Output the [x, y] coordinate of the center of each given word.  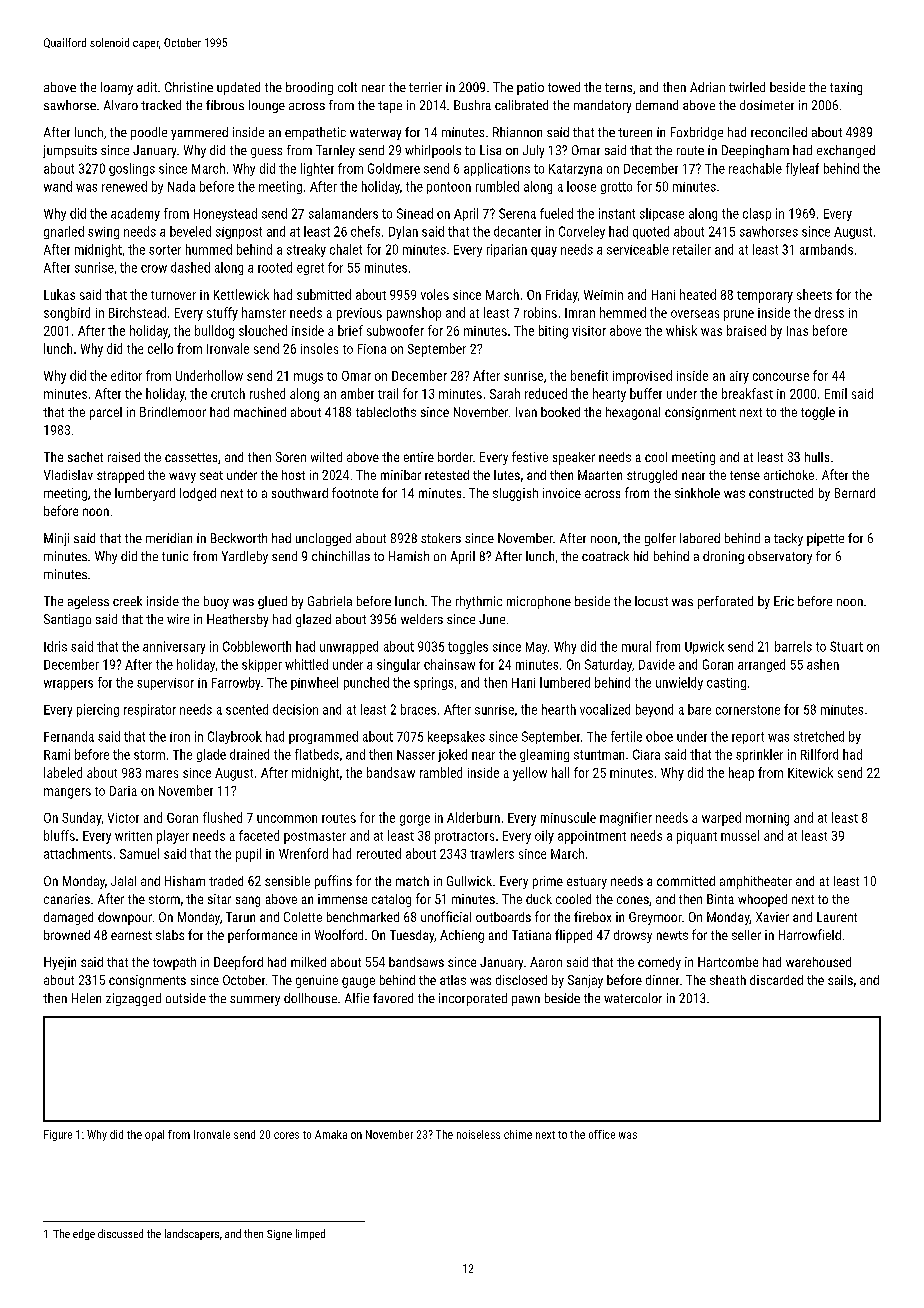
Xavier [772, 917]
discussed [120, 1233]
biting [553, 332]
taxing [846, 88]
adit [147, 87]
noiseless [478, 1134]
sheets [814, 294]
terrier [425, 87]
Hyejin [60, 963]
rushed [267, 393]
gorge [415, 820]
